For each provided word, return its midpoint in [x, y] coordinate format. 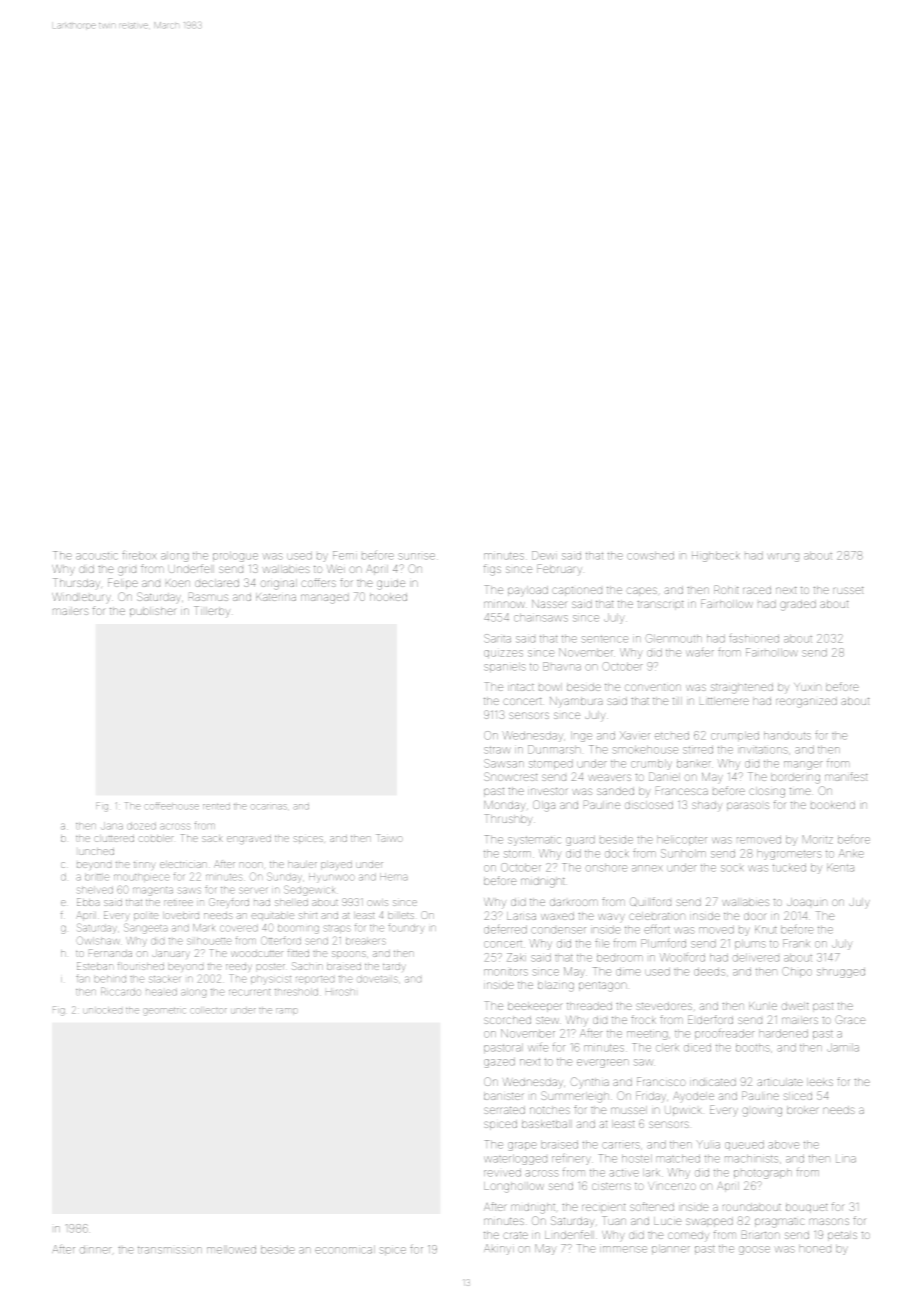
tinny [144, 866]
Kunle [763, 1006]
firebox [139, 555]
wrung [783, 557]
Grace [850, 1019]
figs [492, 570]
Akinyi [499, 1249]
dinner [95, 1249]
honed [815, 1249]
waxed [557, 916]
